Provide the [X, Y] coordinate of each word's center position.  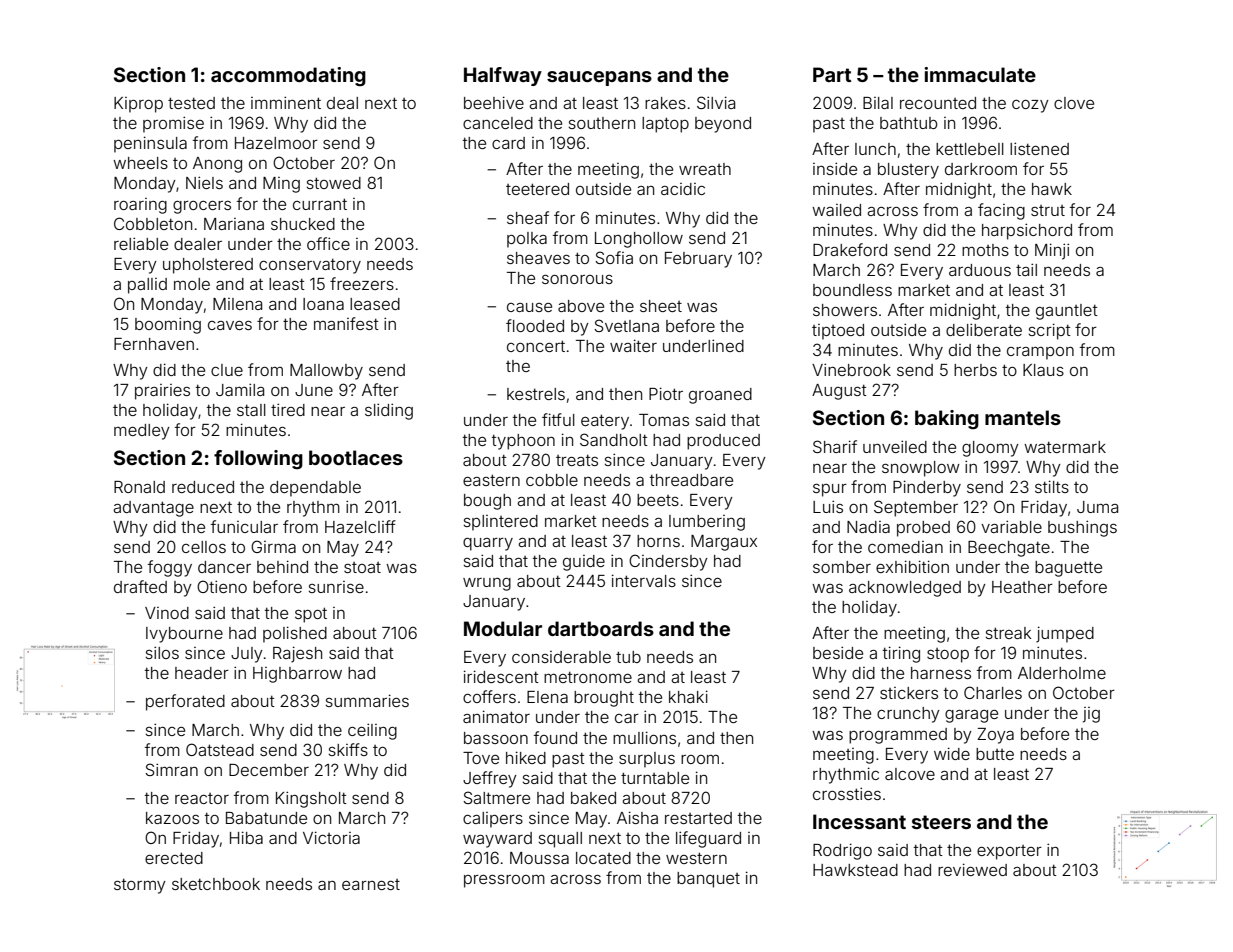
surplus [647, 760]
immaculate [980, 74]
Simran [171, 769]
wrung [487, 584]
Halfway [503, 76]
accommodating [288, 77]
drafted [140, 586]
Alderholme [1062, 673]
